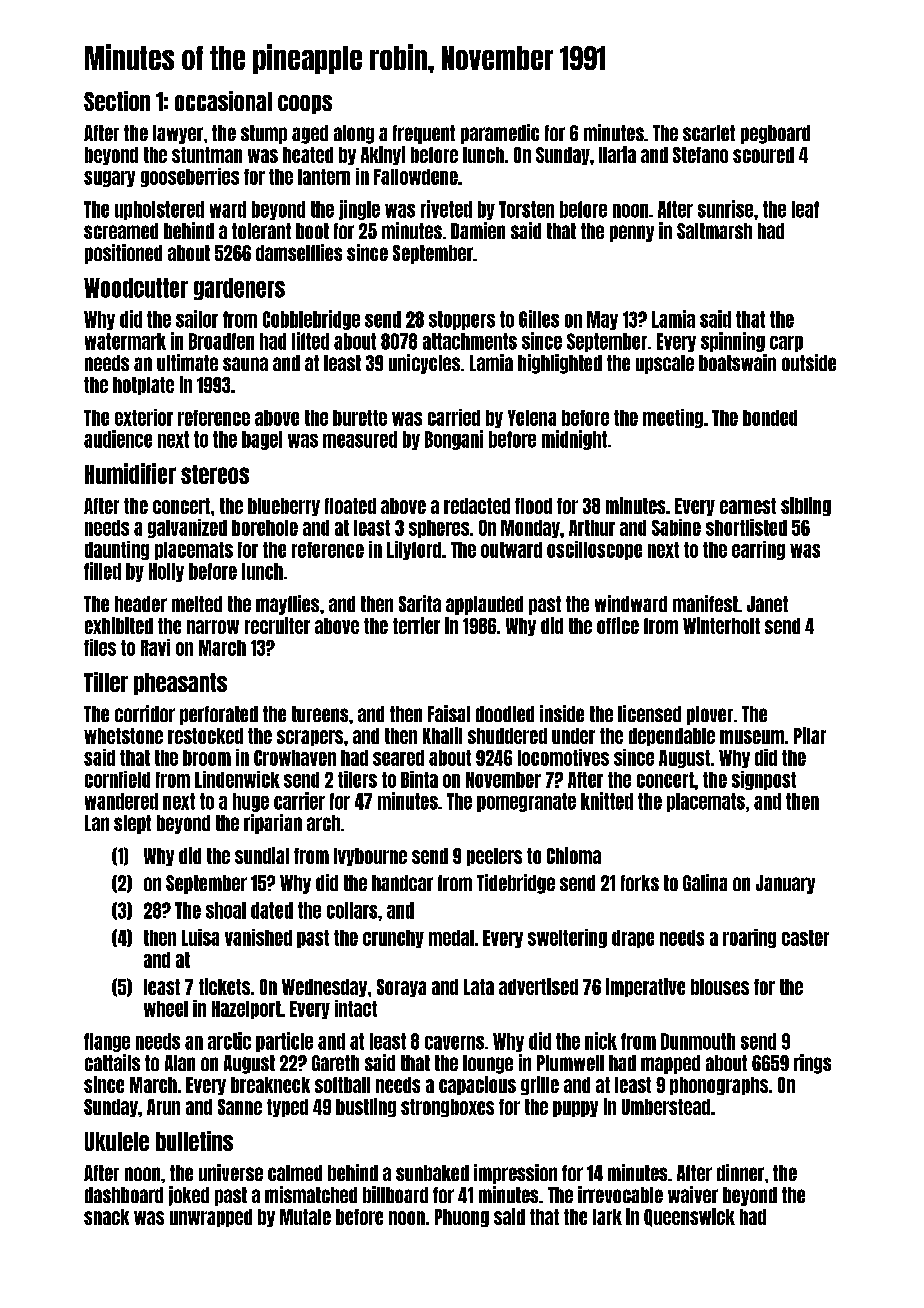  What do you see at coordinates (764, 780) in the document?
I see `signpost` at bounding box center [764, 780].
